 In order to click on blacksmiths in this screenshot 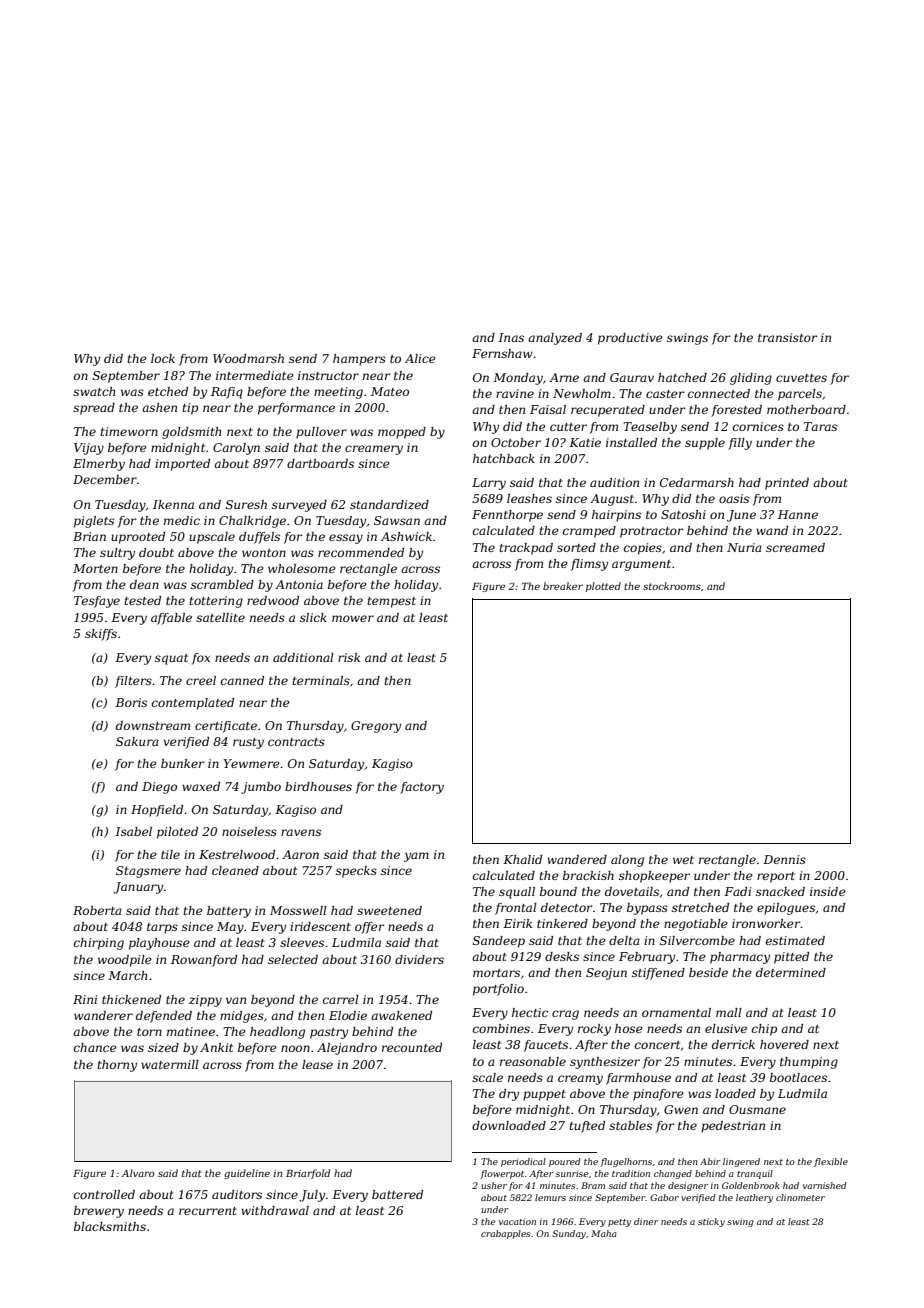, I will do `click(110, 1226)`.
